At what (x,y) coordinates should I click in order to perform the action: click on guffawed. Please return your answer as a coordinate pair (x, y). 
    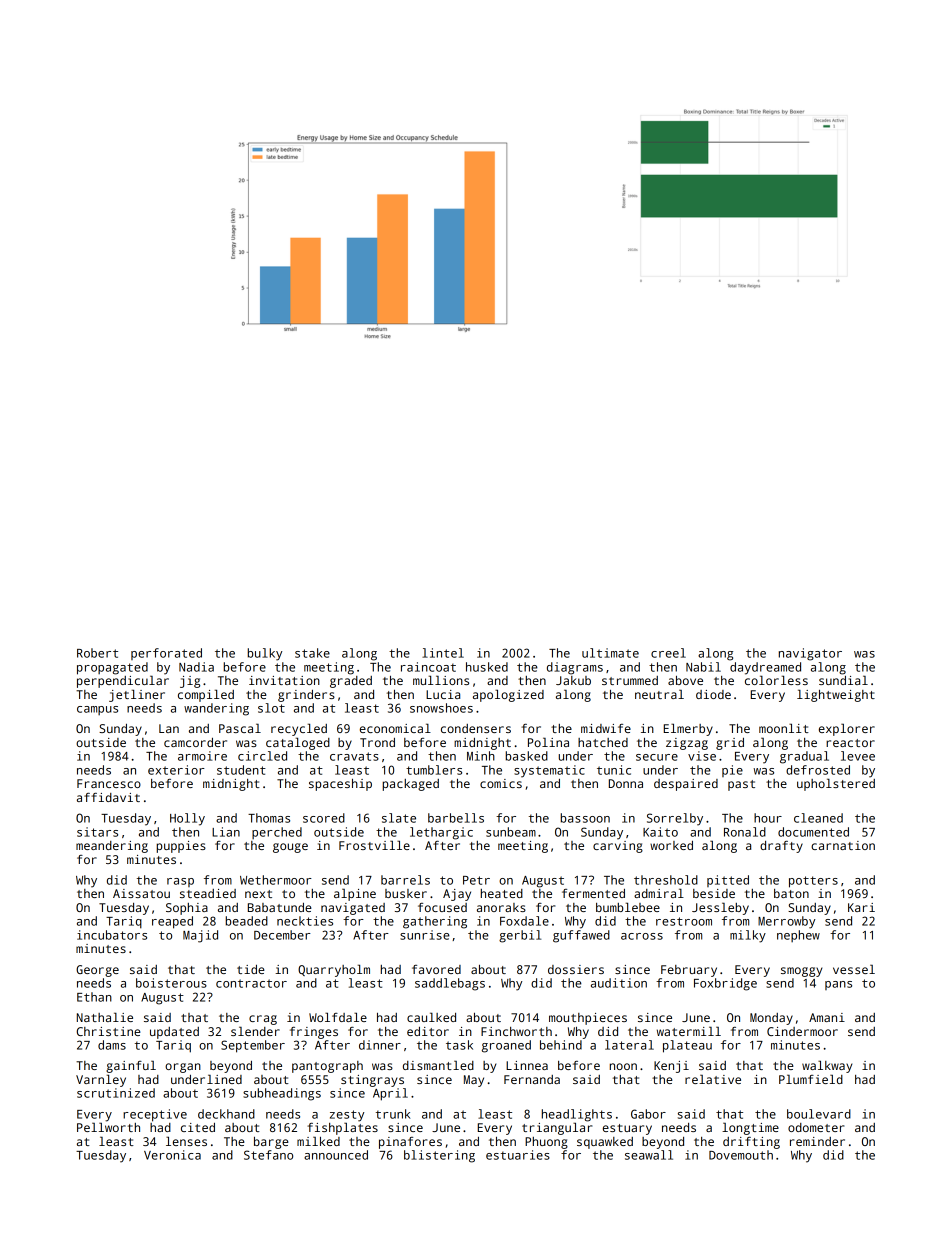
    Looking at the image, I should click on (581, 936).
